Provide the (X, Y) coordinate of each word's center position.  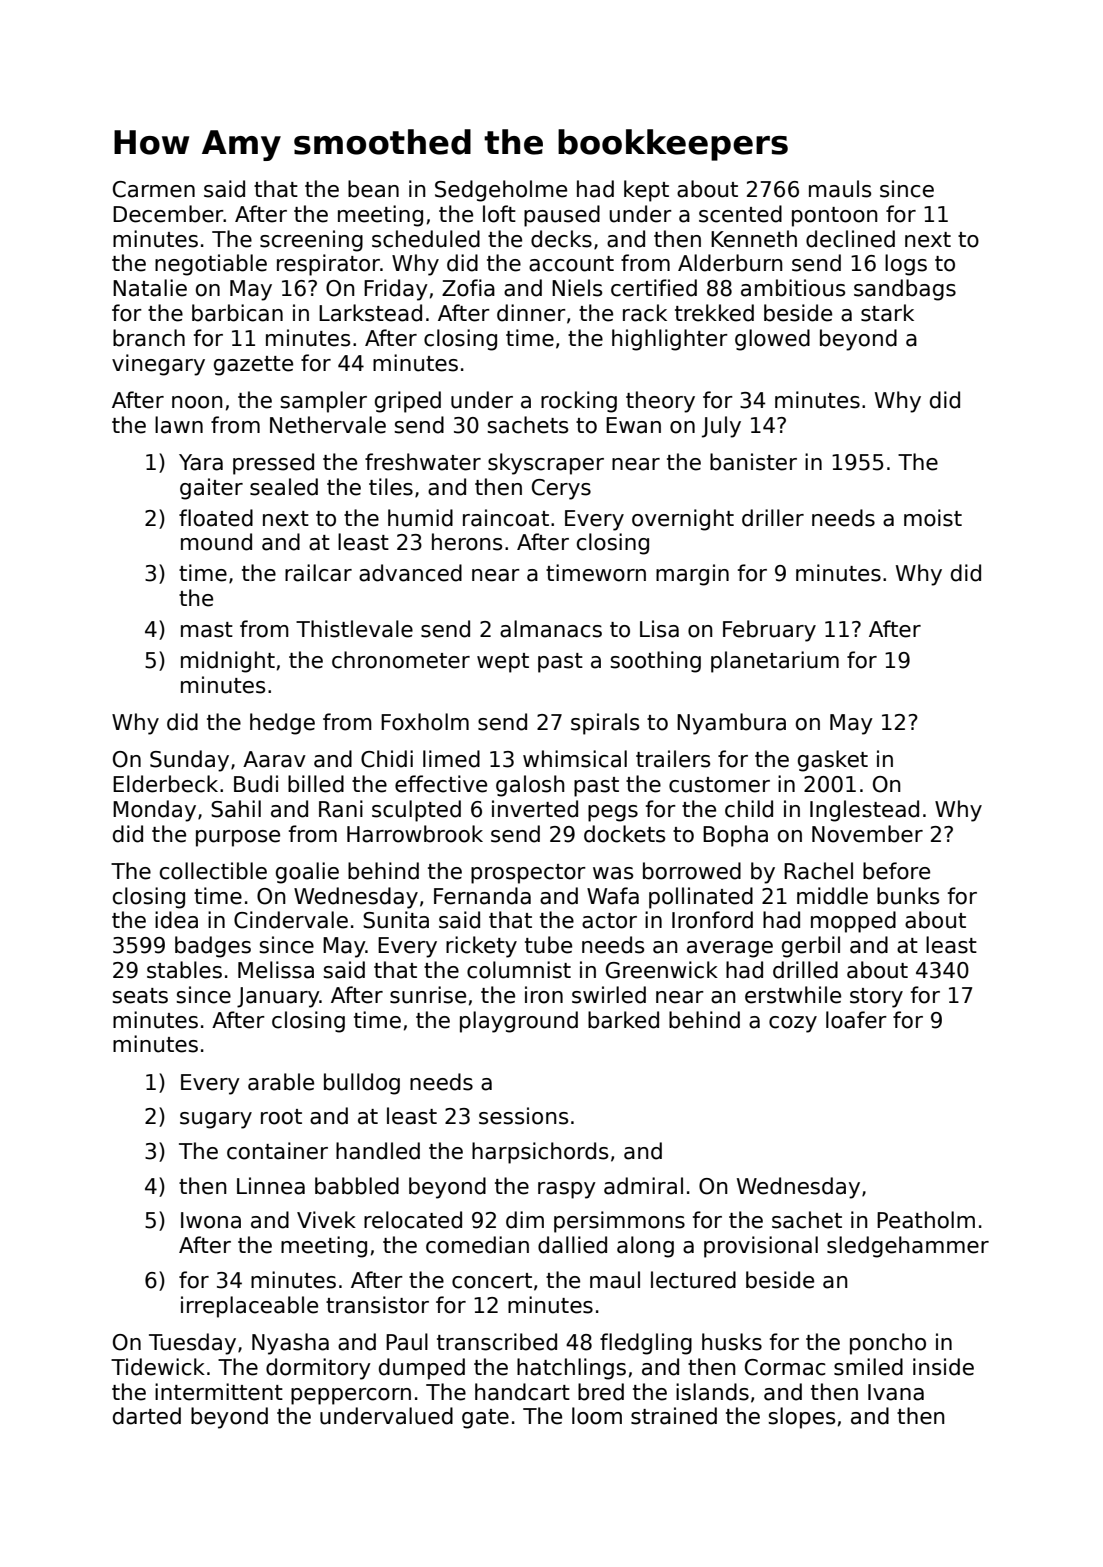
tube (548, 945)
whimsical (575, 759)
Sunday (189, 761)
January (278, 997)
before (896, 871)
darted (147, 1416)
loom (597, 1416)
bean (373, 189)
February (769, 631)
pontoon (835, 217)
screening (311, 241)
